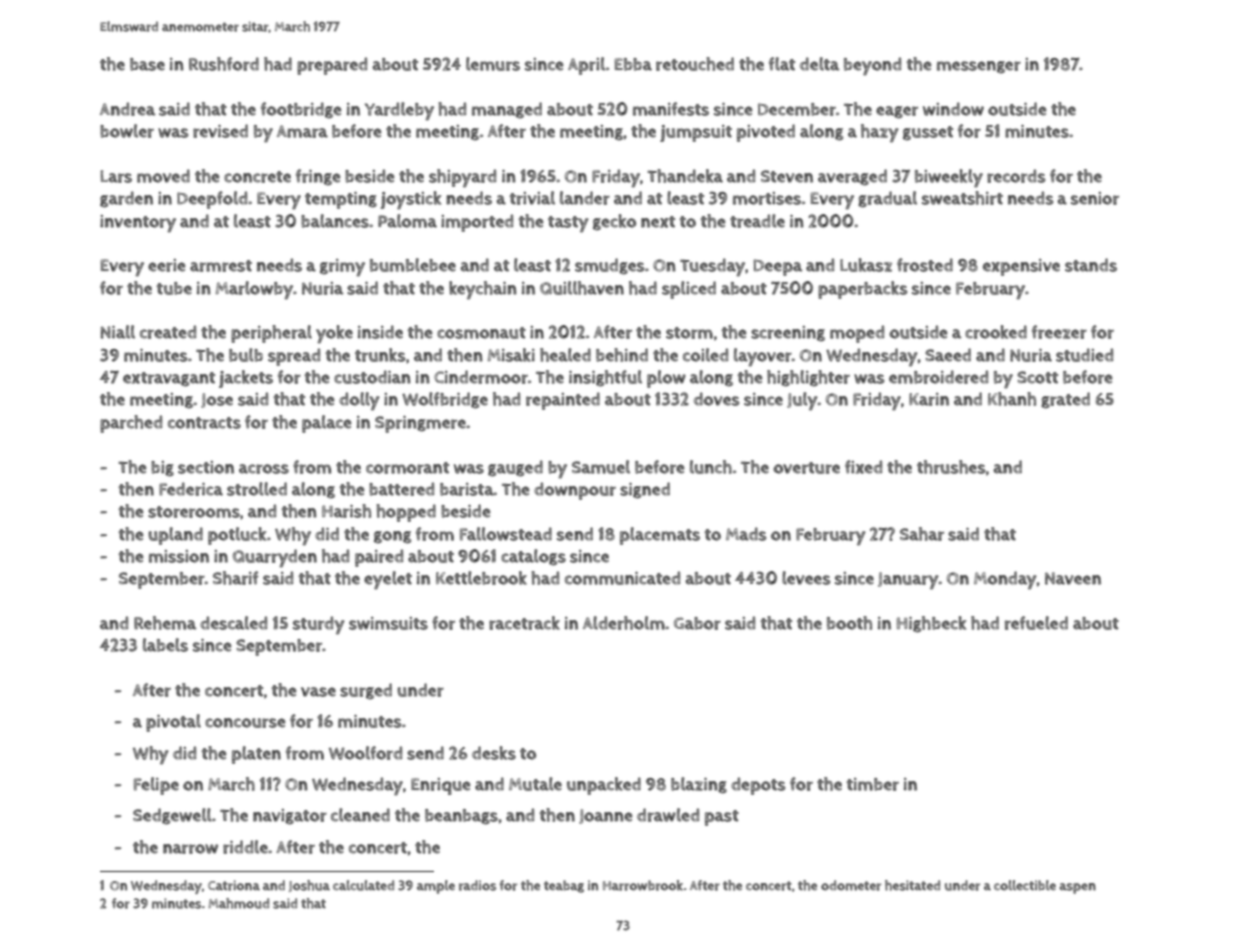  Describe the element at coordinates (221, 266) in the screenshot. I see `armrest` at that location.
